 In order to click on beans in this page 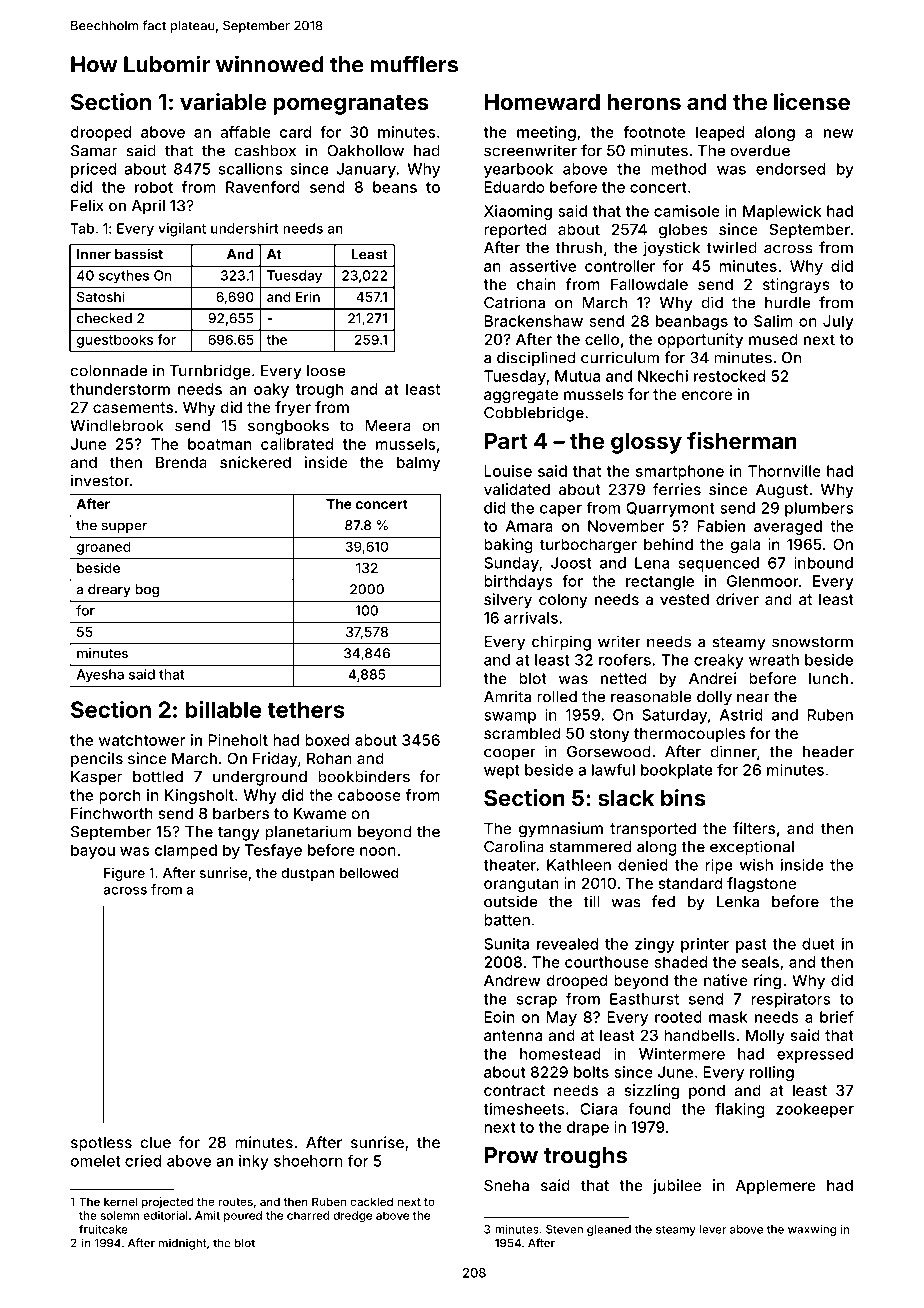, I will do `click(395, 187)`.
